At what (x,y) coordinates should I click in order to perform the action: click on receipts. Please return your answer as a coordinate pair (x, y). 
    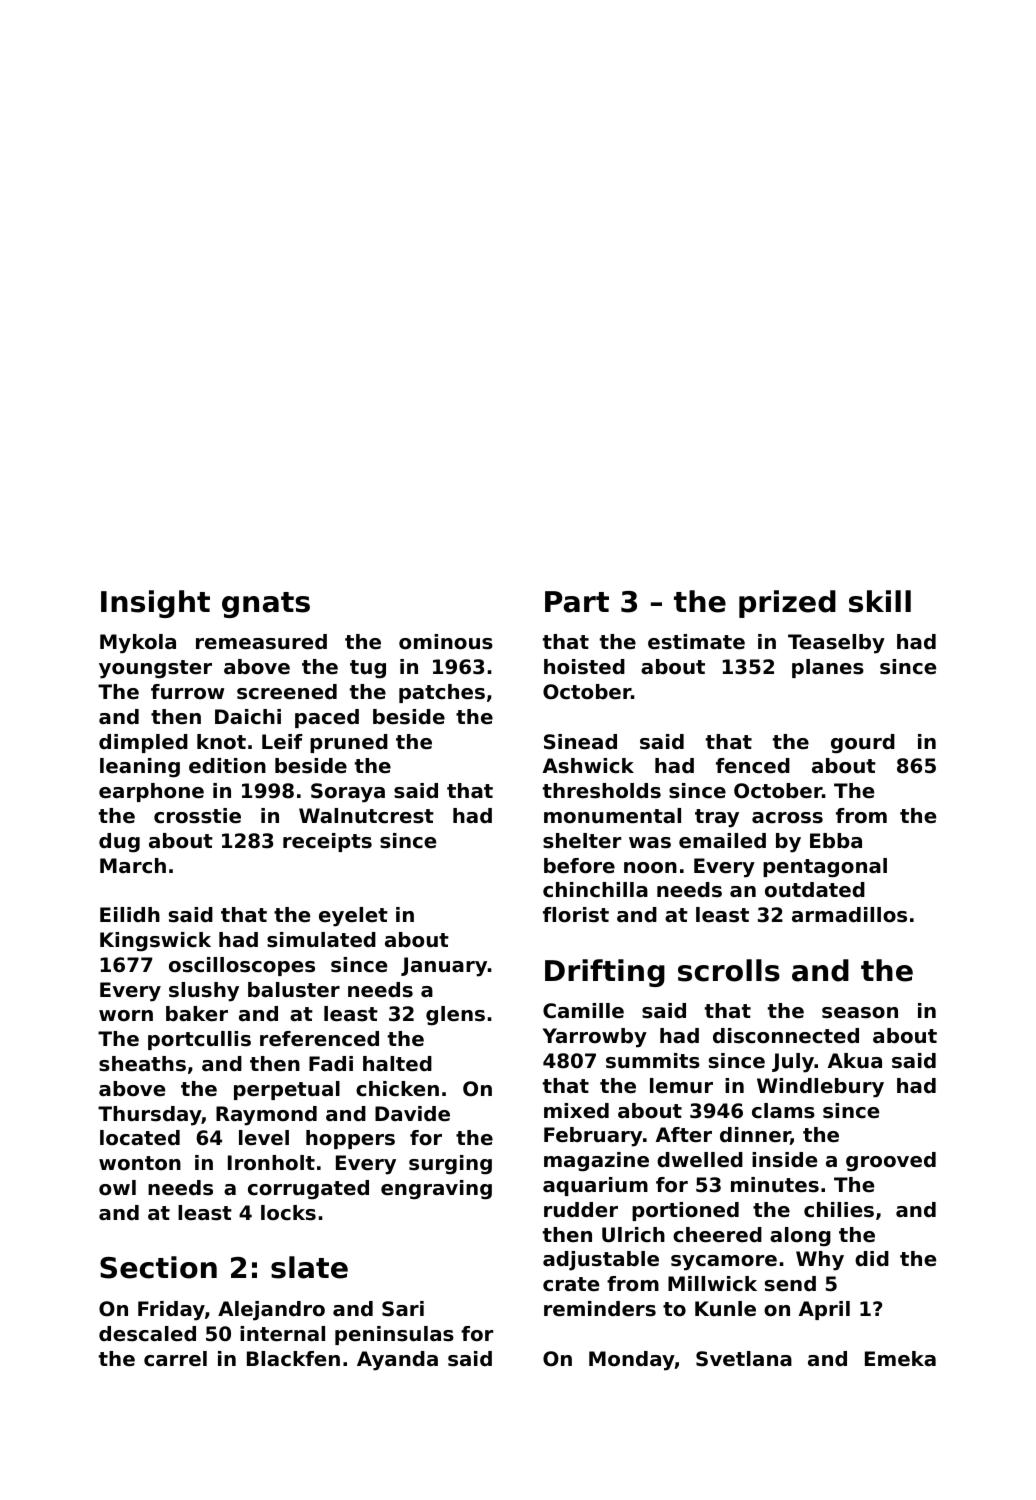
    Looking at the image, I should click on (327, 842).
